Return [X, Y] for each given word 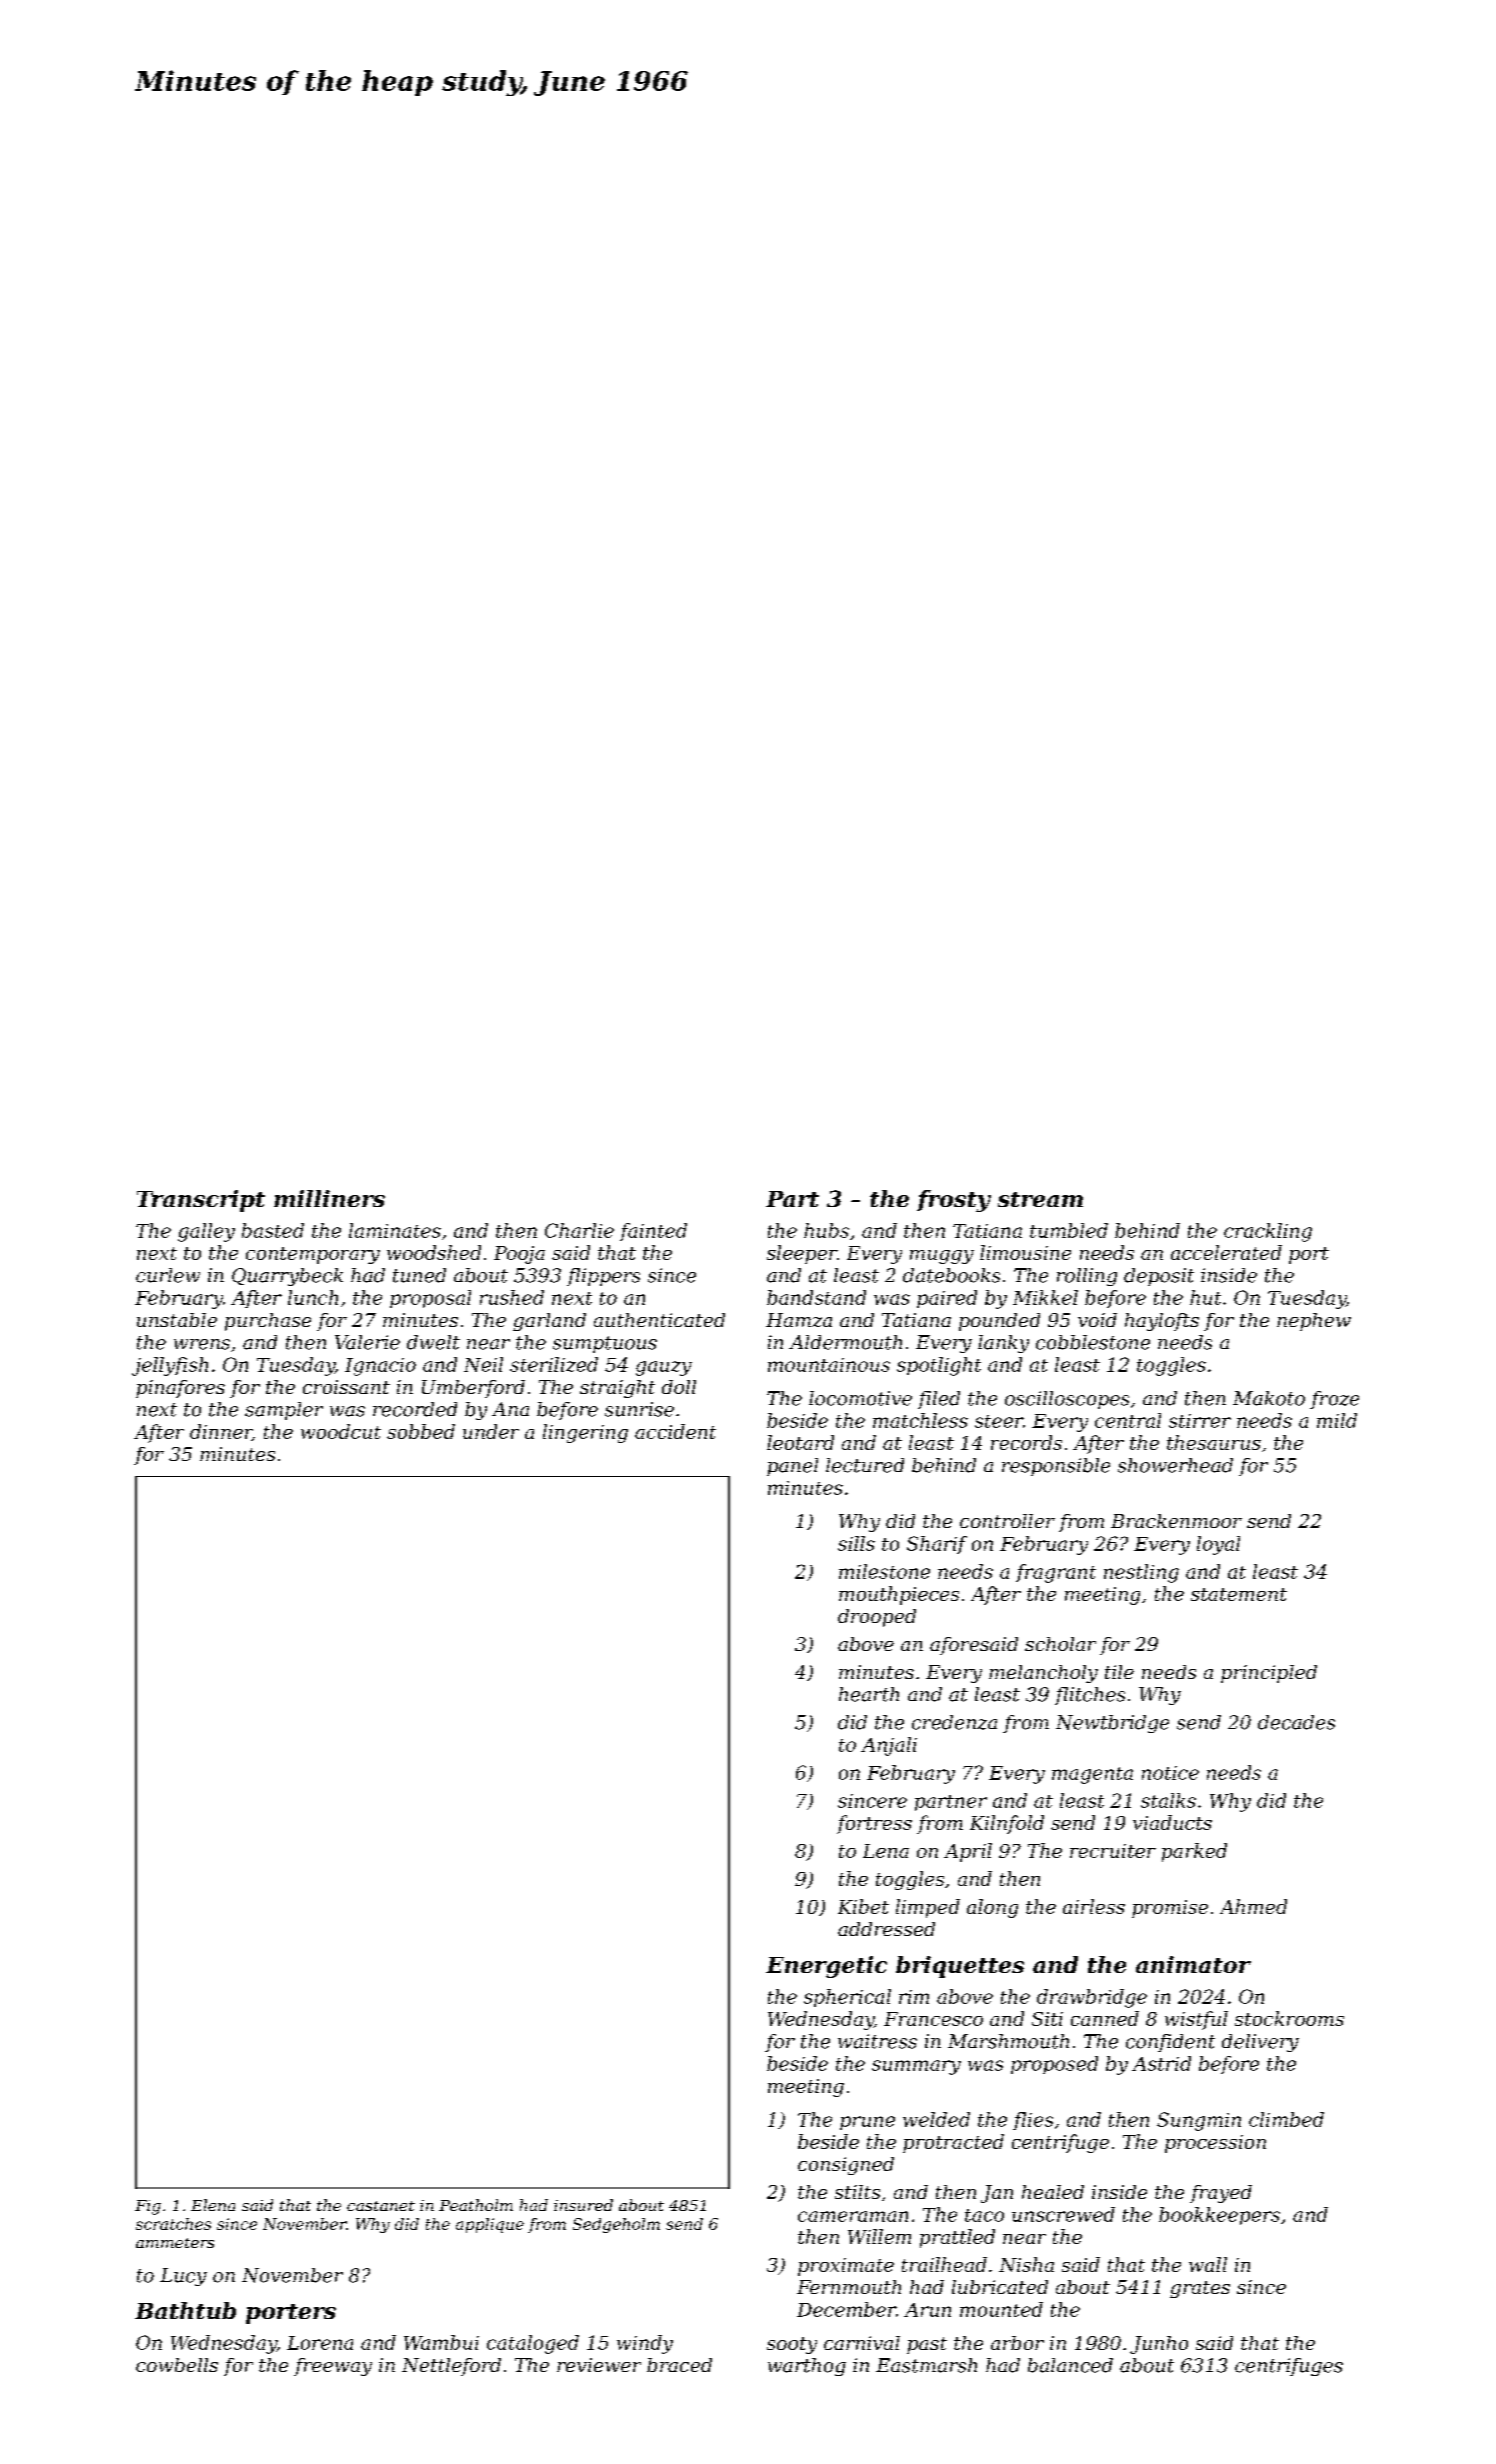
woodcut [341, 1431]
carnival [862, 2343]
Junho [1159, 2345]
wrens [202, 1344]
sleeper [802, 1254]
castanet [381, 2206]
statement [1239, 1594]
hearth [869, 1694]
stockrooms [1289, 2018]
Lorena [320, 2343]
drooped [877, 1618]
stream [1040, 1199]
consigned [846, 2166]
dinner [221, 1432]
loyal [1218, 1545]
